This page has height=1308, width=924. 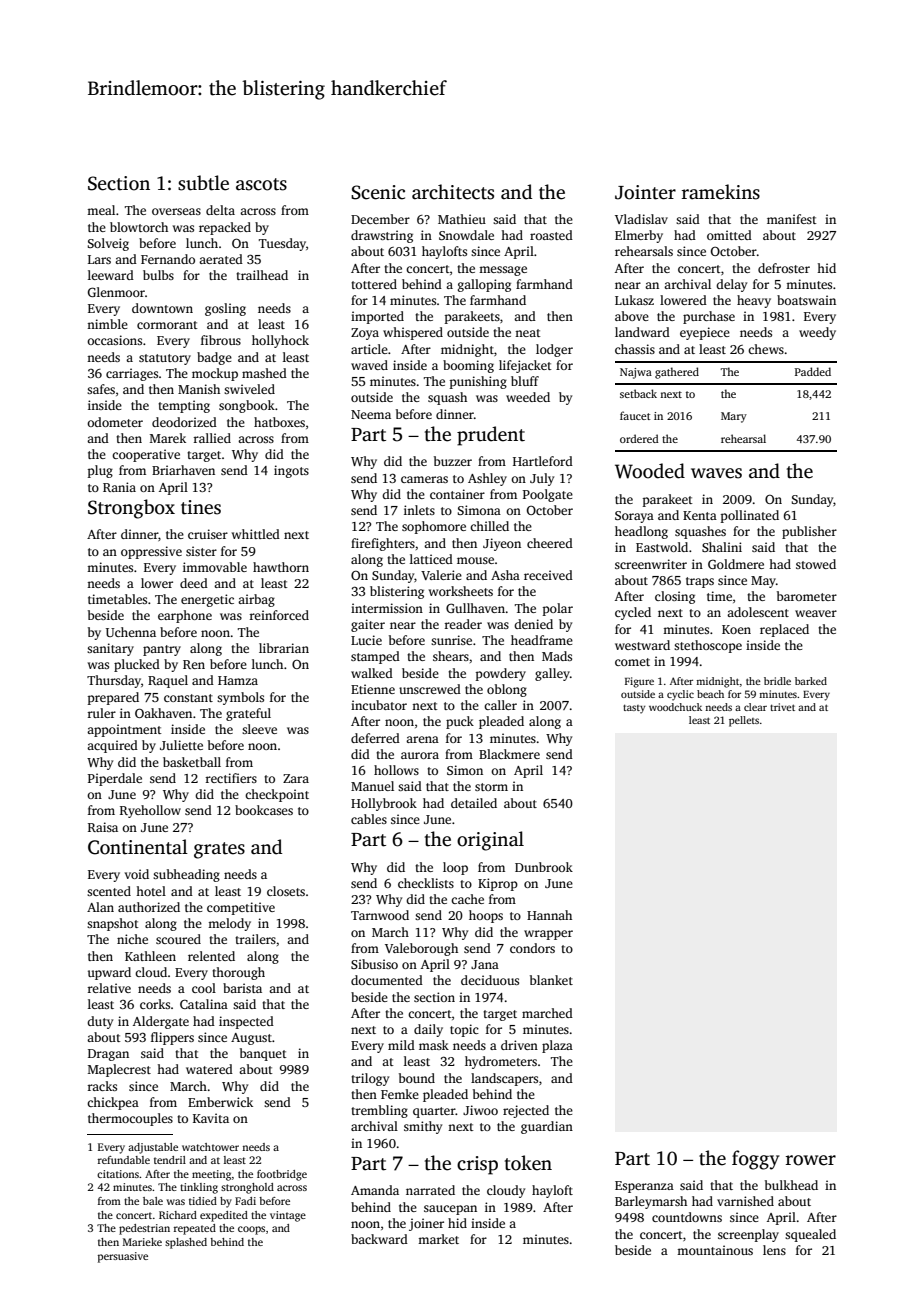 I want to click on market, so click(x=438, y=1239).
